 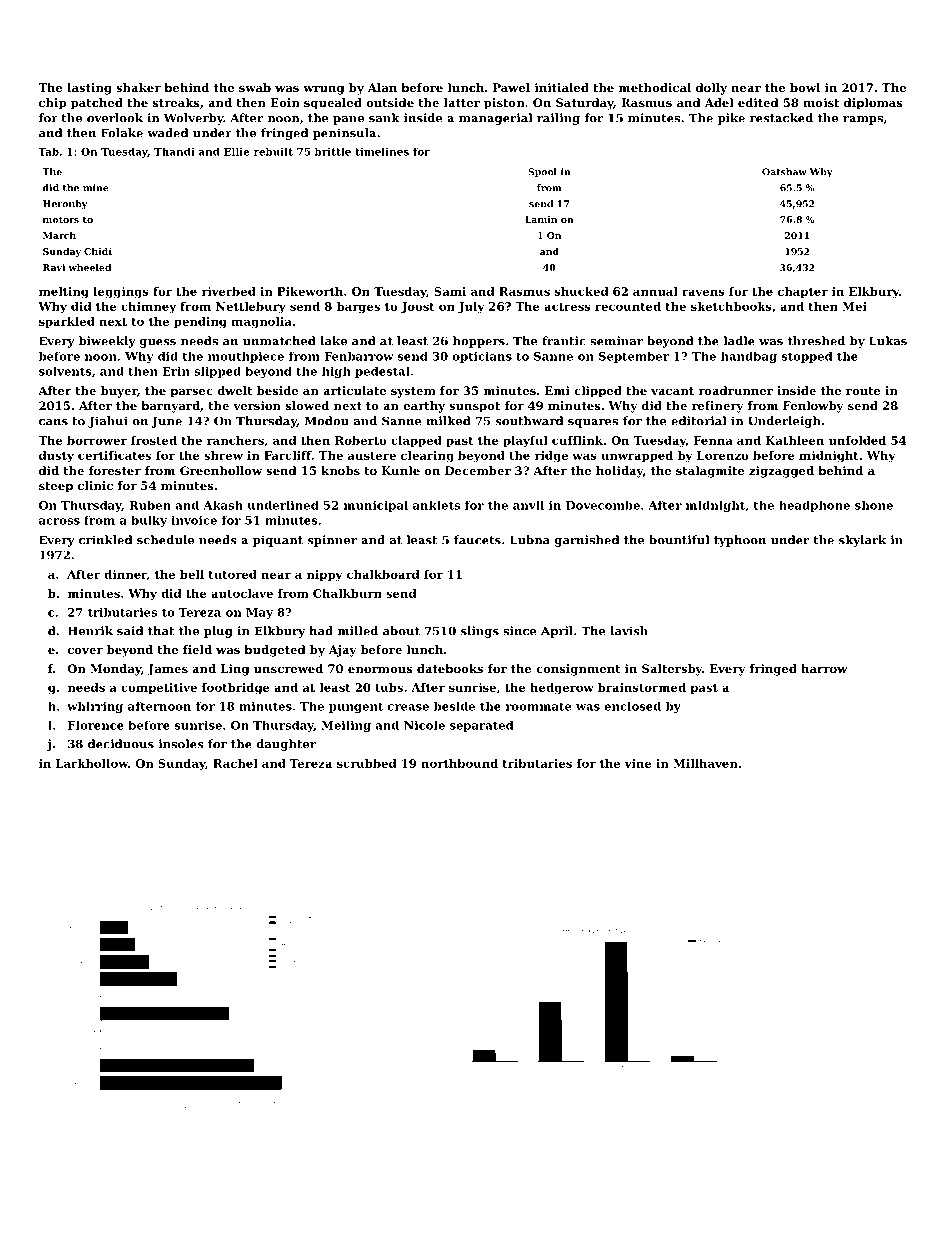 What do you see at coordinates (803, 292) in the image?
I see `chapter` at bounding box center [803, 292].
